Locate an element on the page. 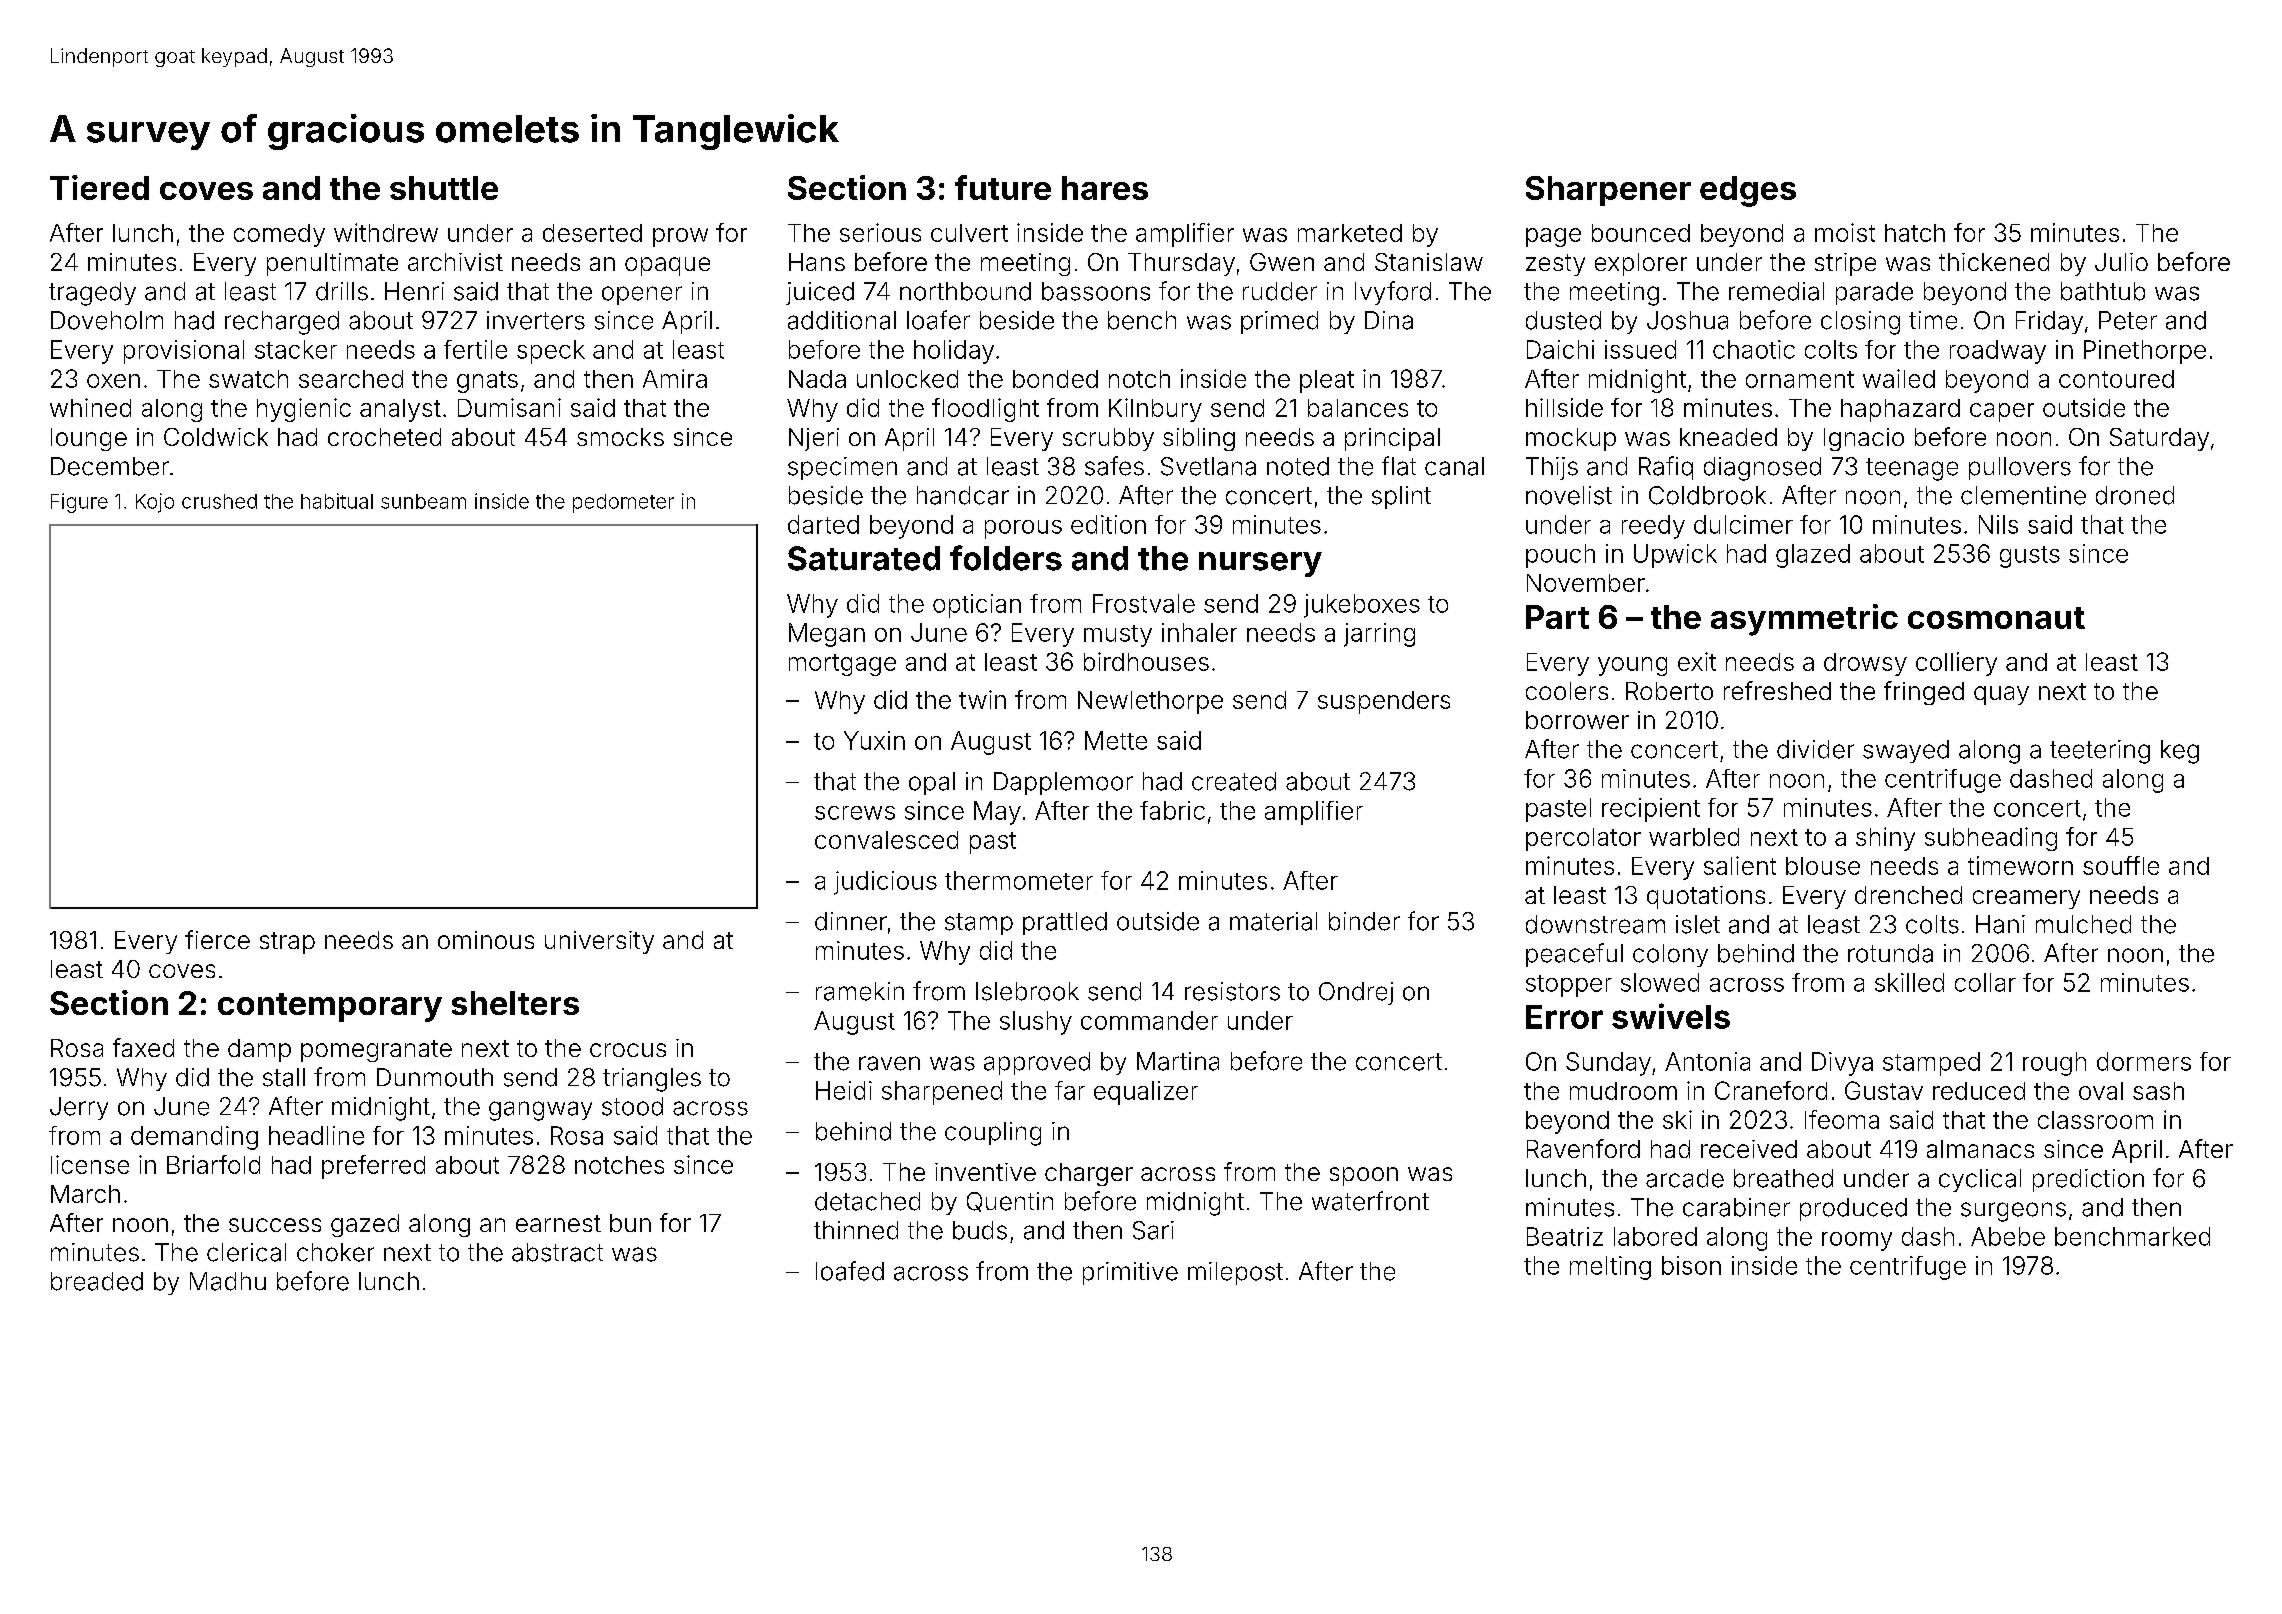 This image has height=1614, width=2282. Madhu is located at coordinates (228, 1281).
